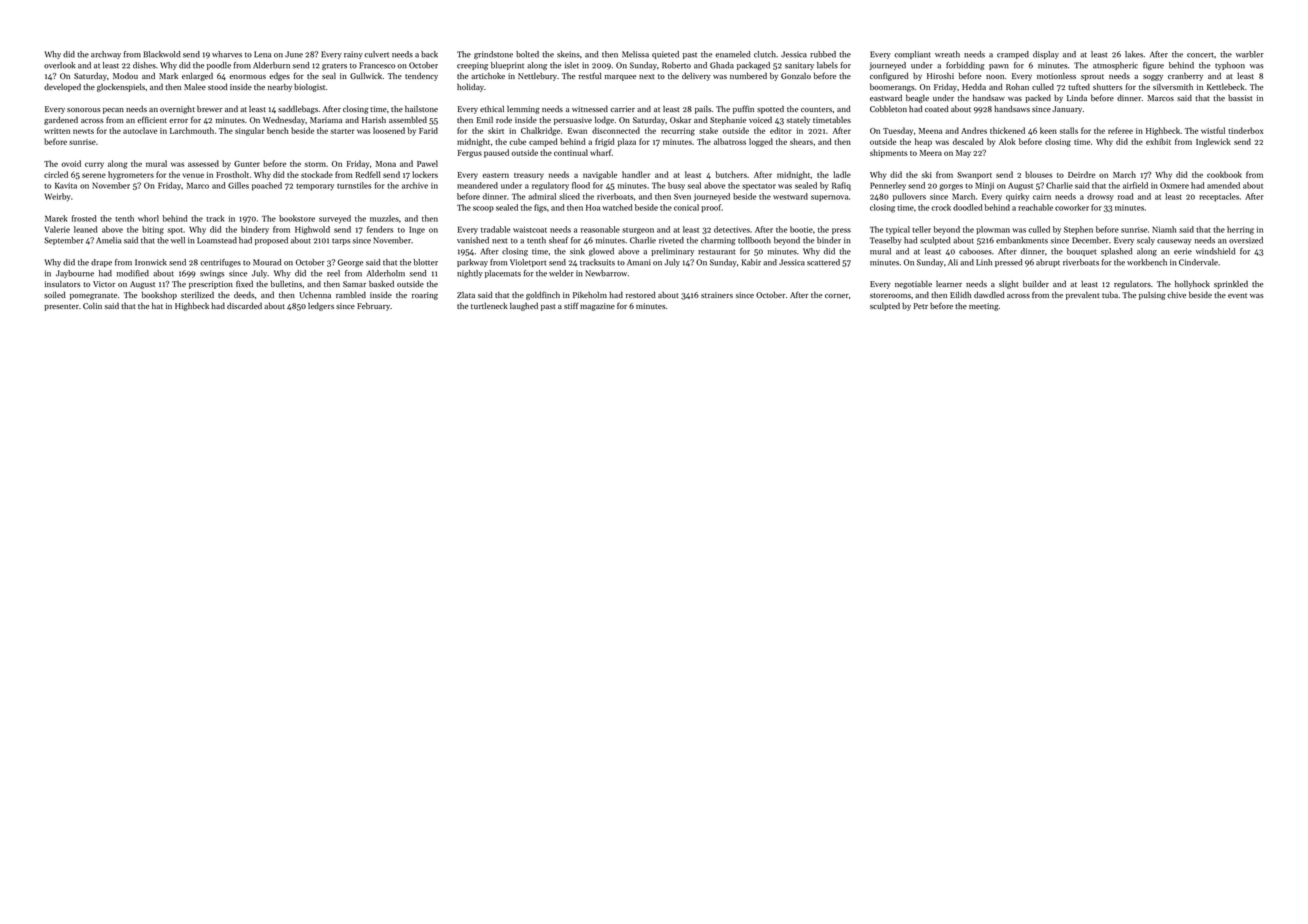  I want to click on tradable, so click(495, 229).
